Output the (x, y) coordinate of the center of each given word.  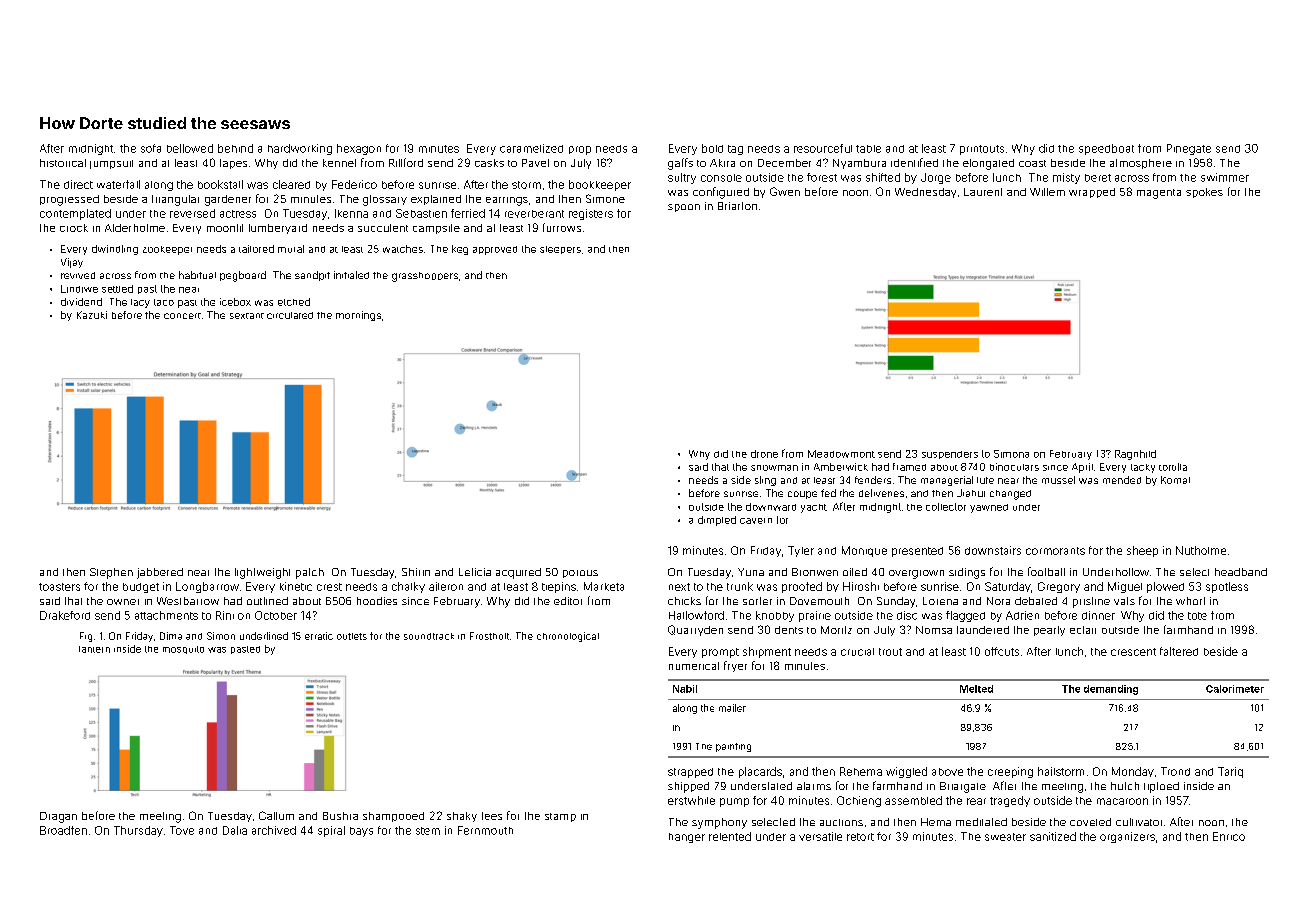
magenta (1159, 194)
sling (765, 481)
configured (721, 193)
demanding (1111, 690)
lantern (94, 649)
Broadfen (63, 830)
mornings (358, 316)
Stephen (111, 573)
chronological (568, 637)
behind (235, 148)
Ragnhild (1135, 455)
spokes (1204, 193)
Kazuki (92, 315)
